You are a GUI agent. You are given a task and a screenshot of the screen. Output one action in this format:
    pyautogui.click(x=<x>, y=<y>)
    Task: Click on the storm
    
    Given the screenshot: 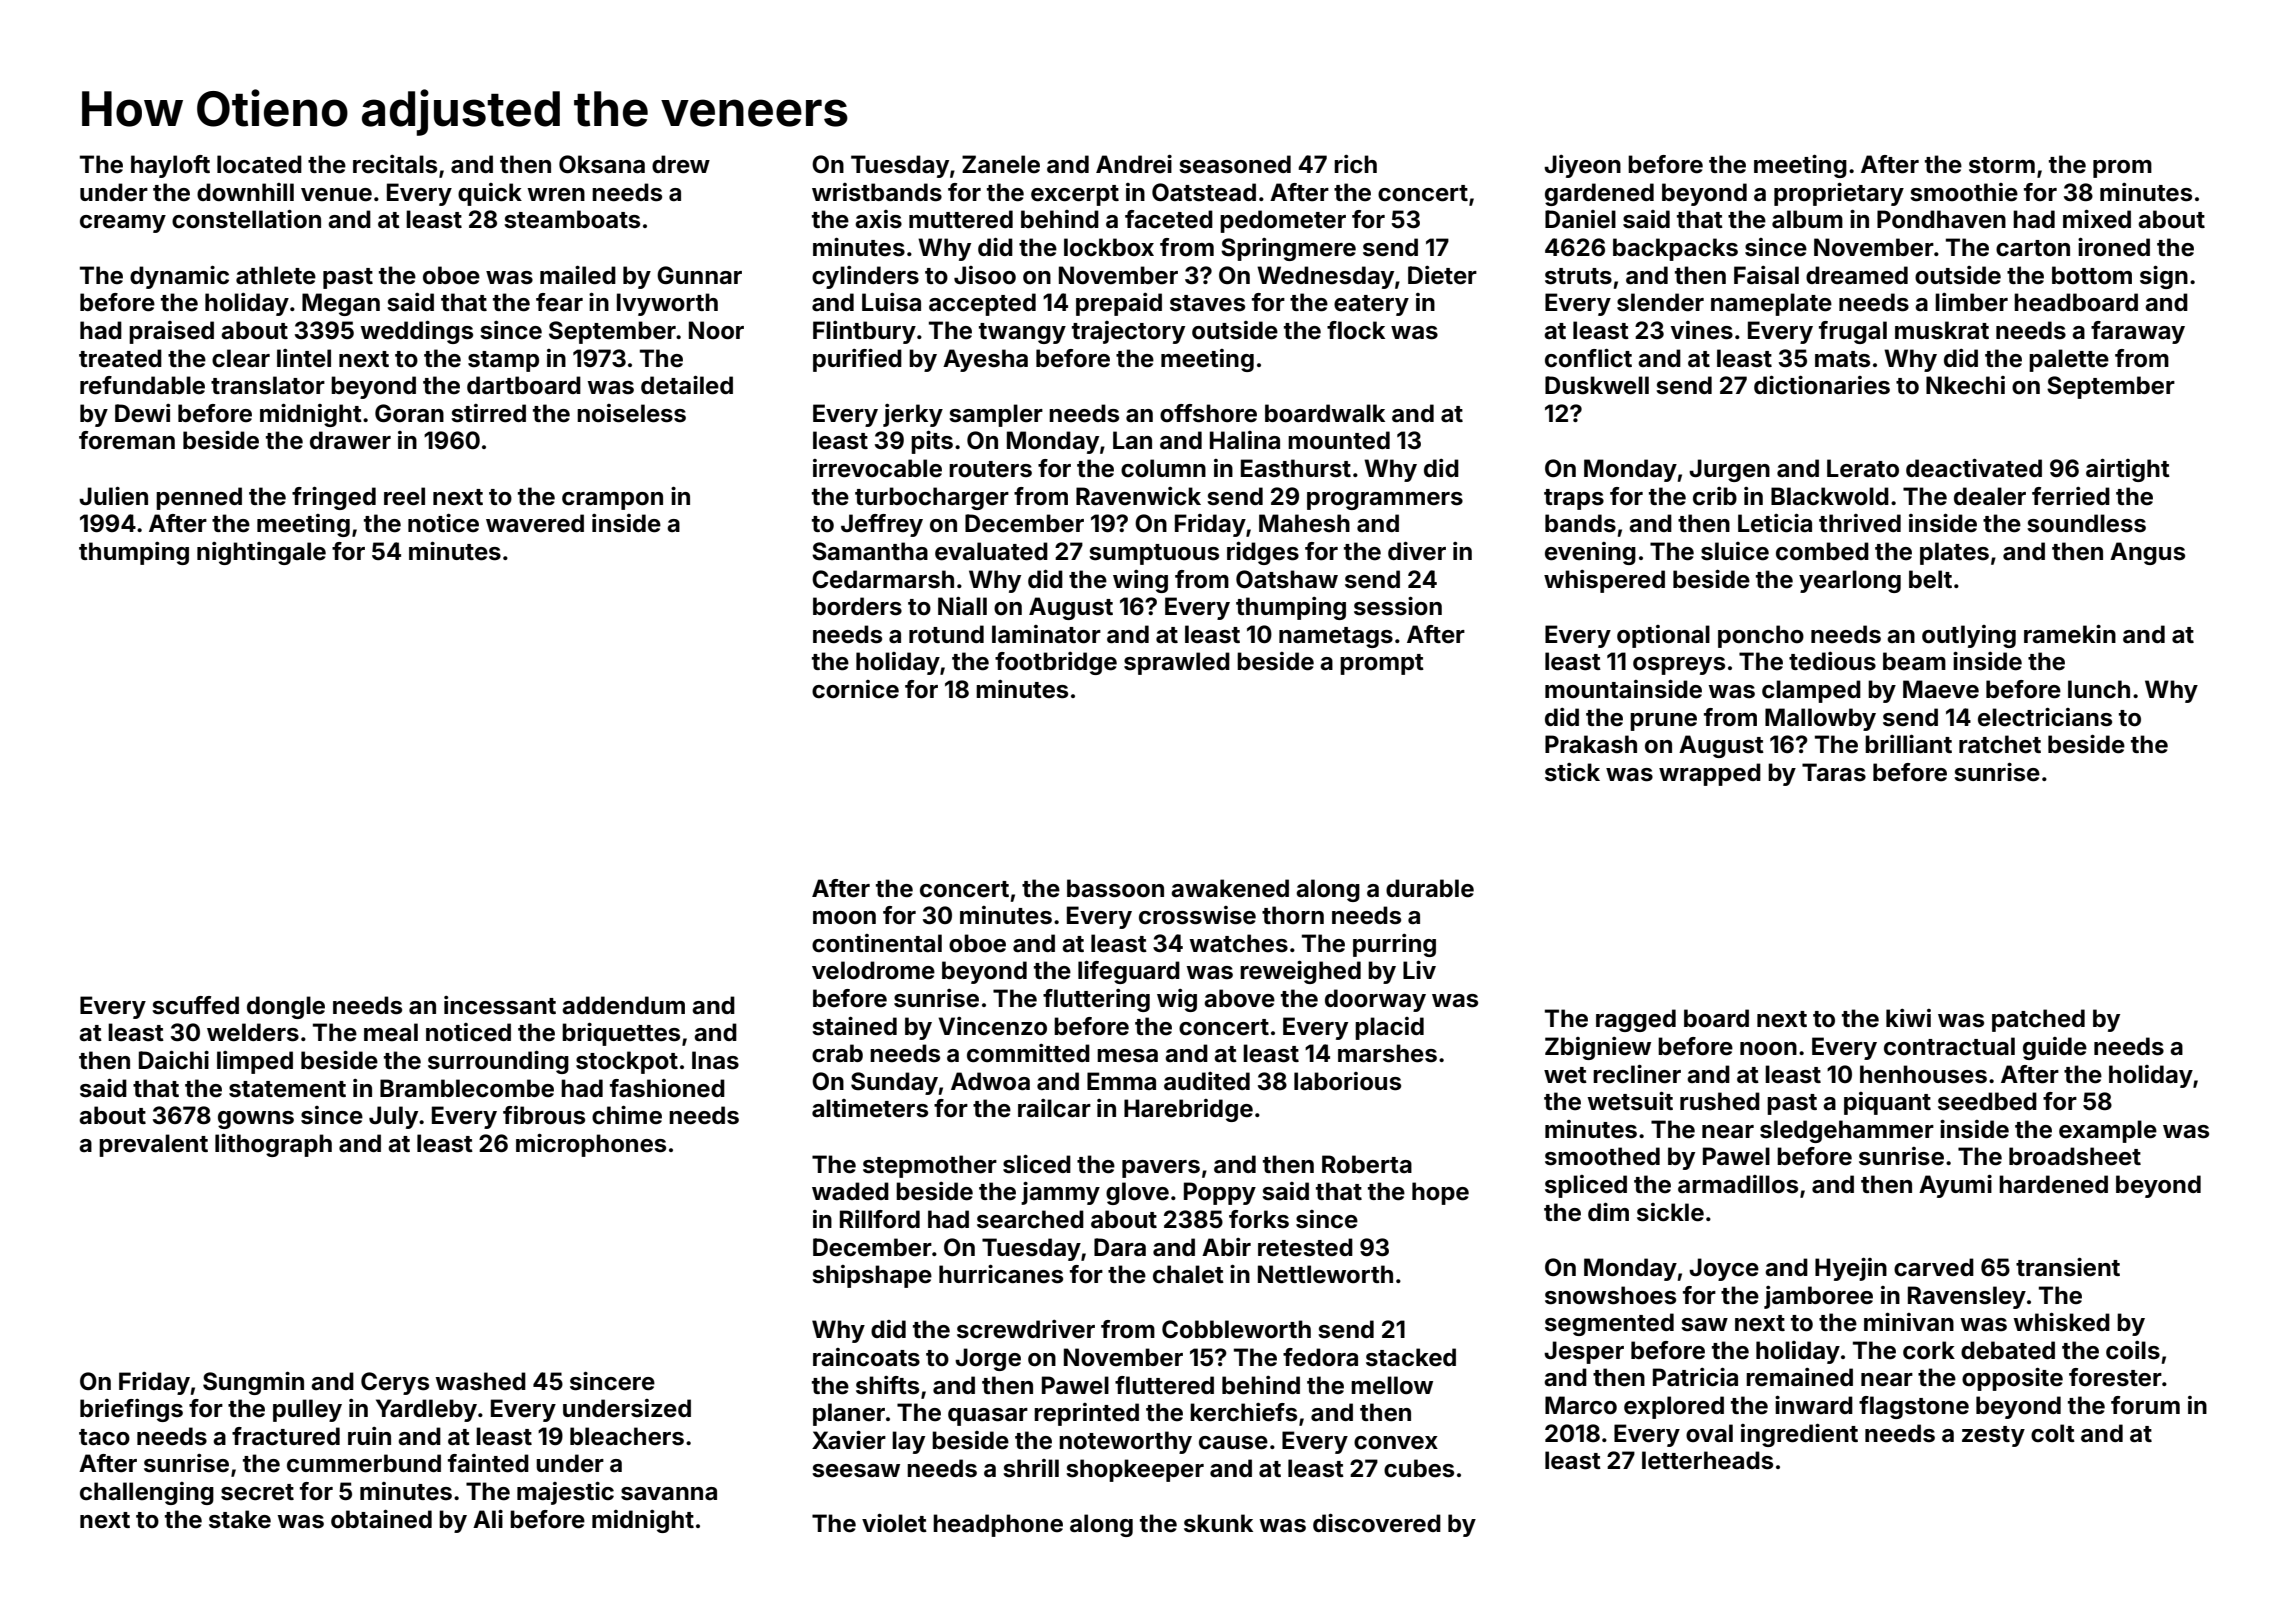 What is the action you would take?
    pyautogui.click(x=2002, y=165)
